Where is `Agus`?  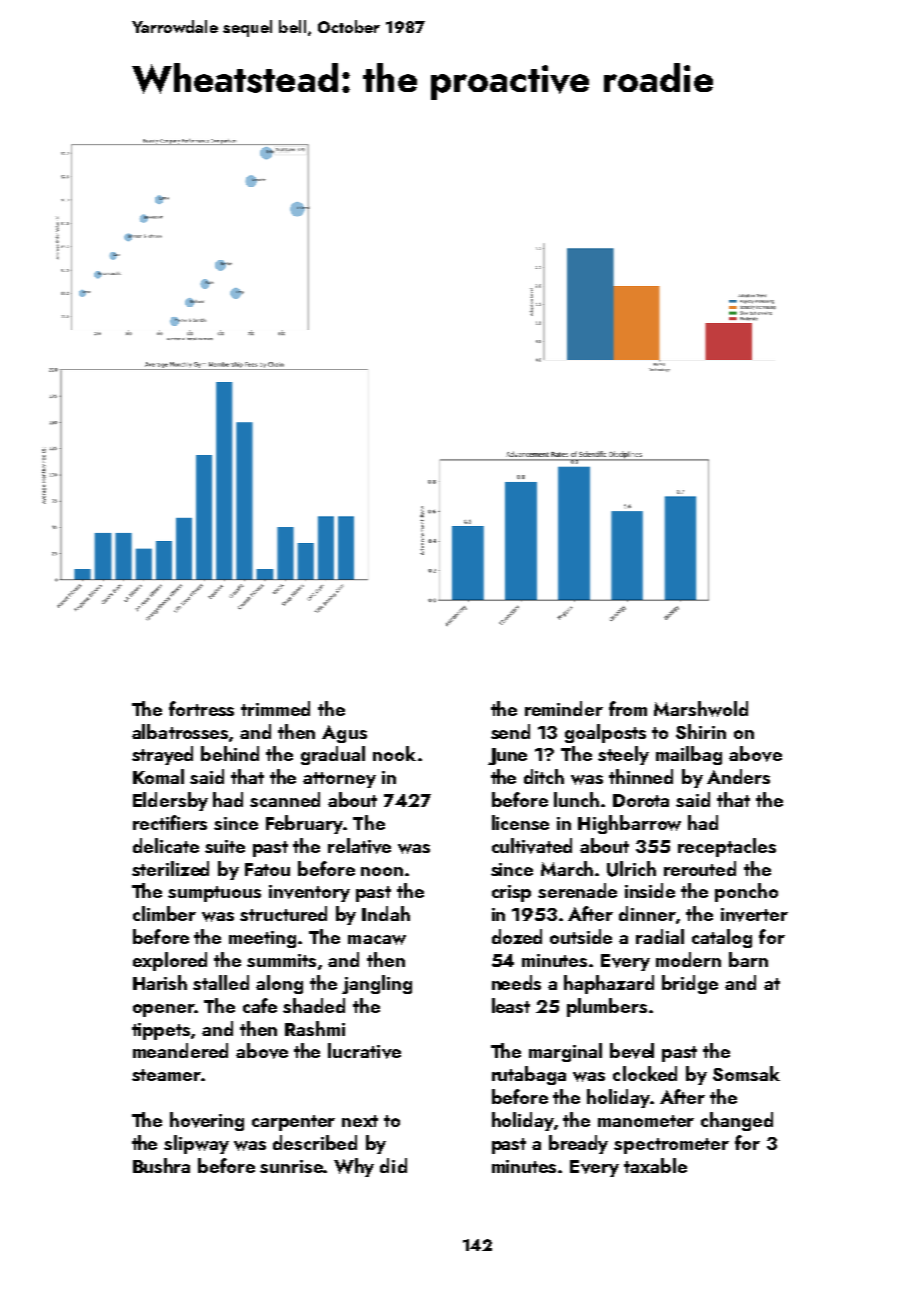 Agus is located at coordinates (344, 734).
